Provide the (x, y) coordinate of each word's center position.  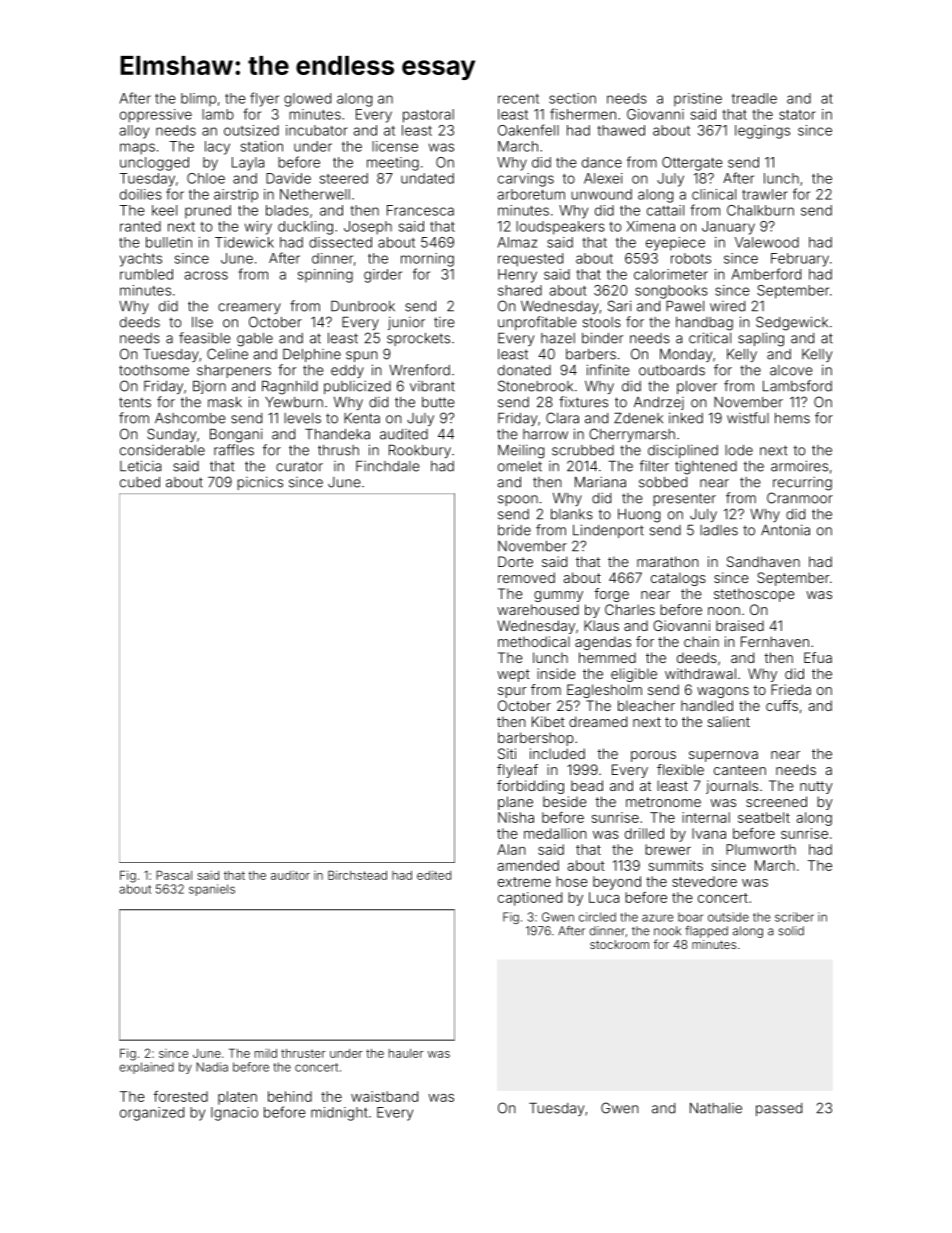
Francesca (420, 210)
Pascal (174, 875)
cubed (140, 482)
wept (513, 675)
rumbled (146, 274)
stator (797, 115)
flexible (680, 769)
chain (701, 641)
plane (515, 803)
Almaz (517, 242)
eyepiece (675, 244)
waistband (384, 1096)
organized (152, 1114)
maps (137, 149)
